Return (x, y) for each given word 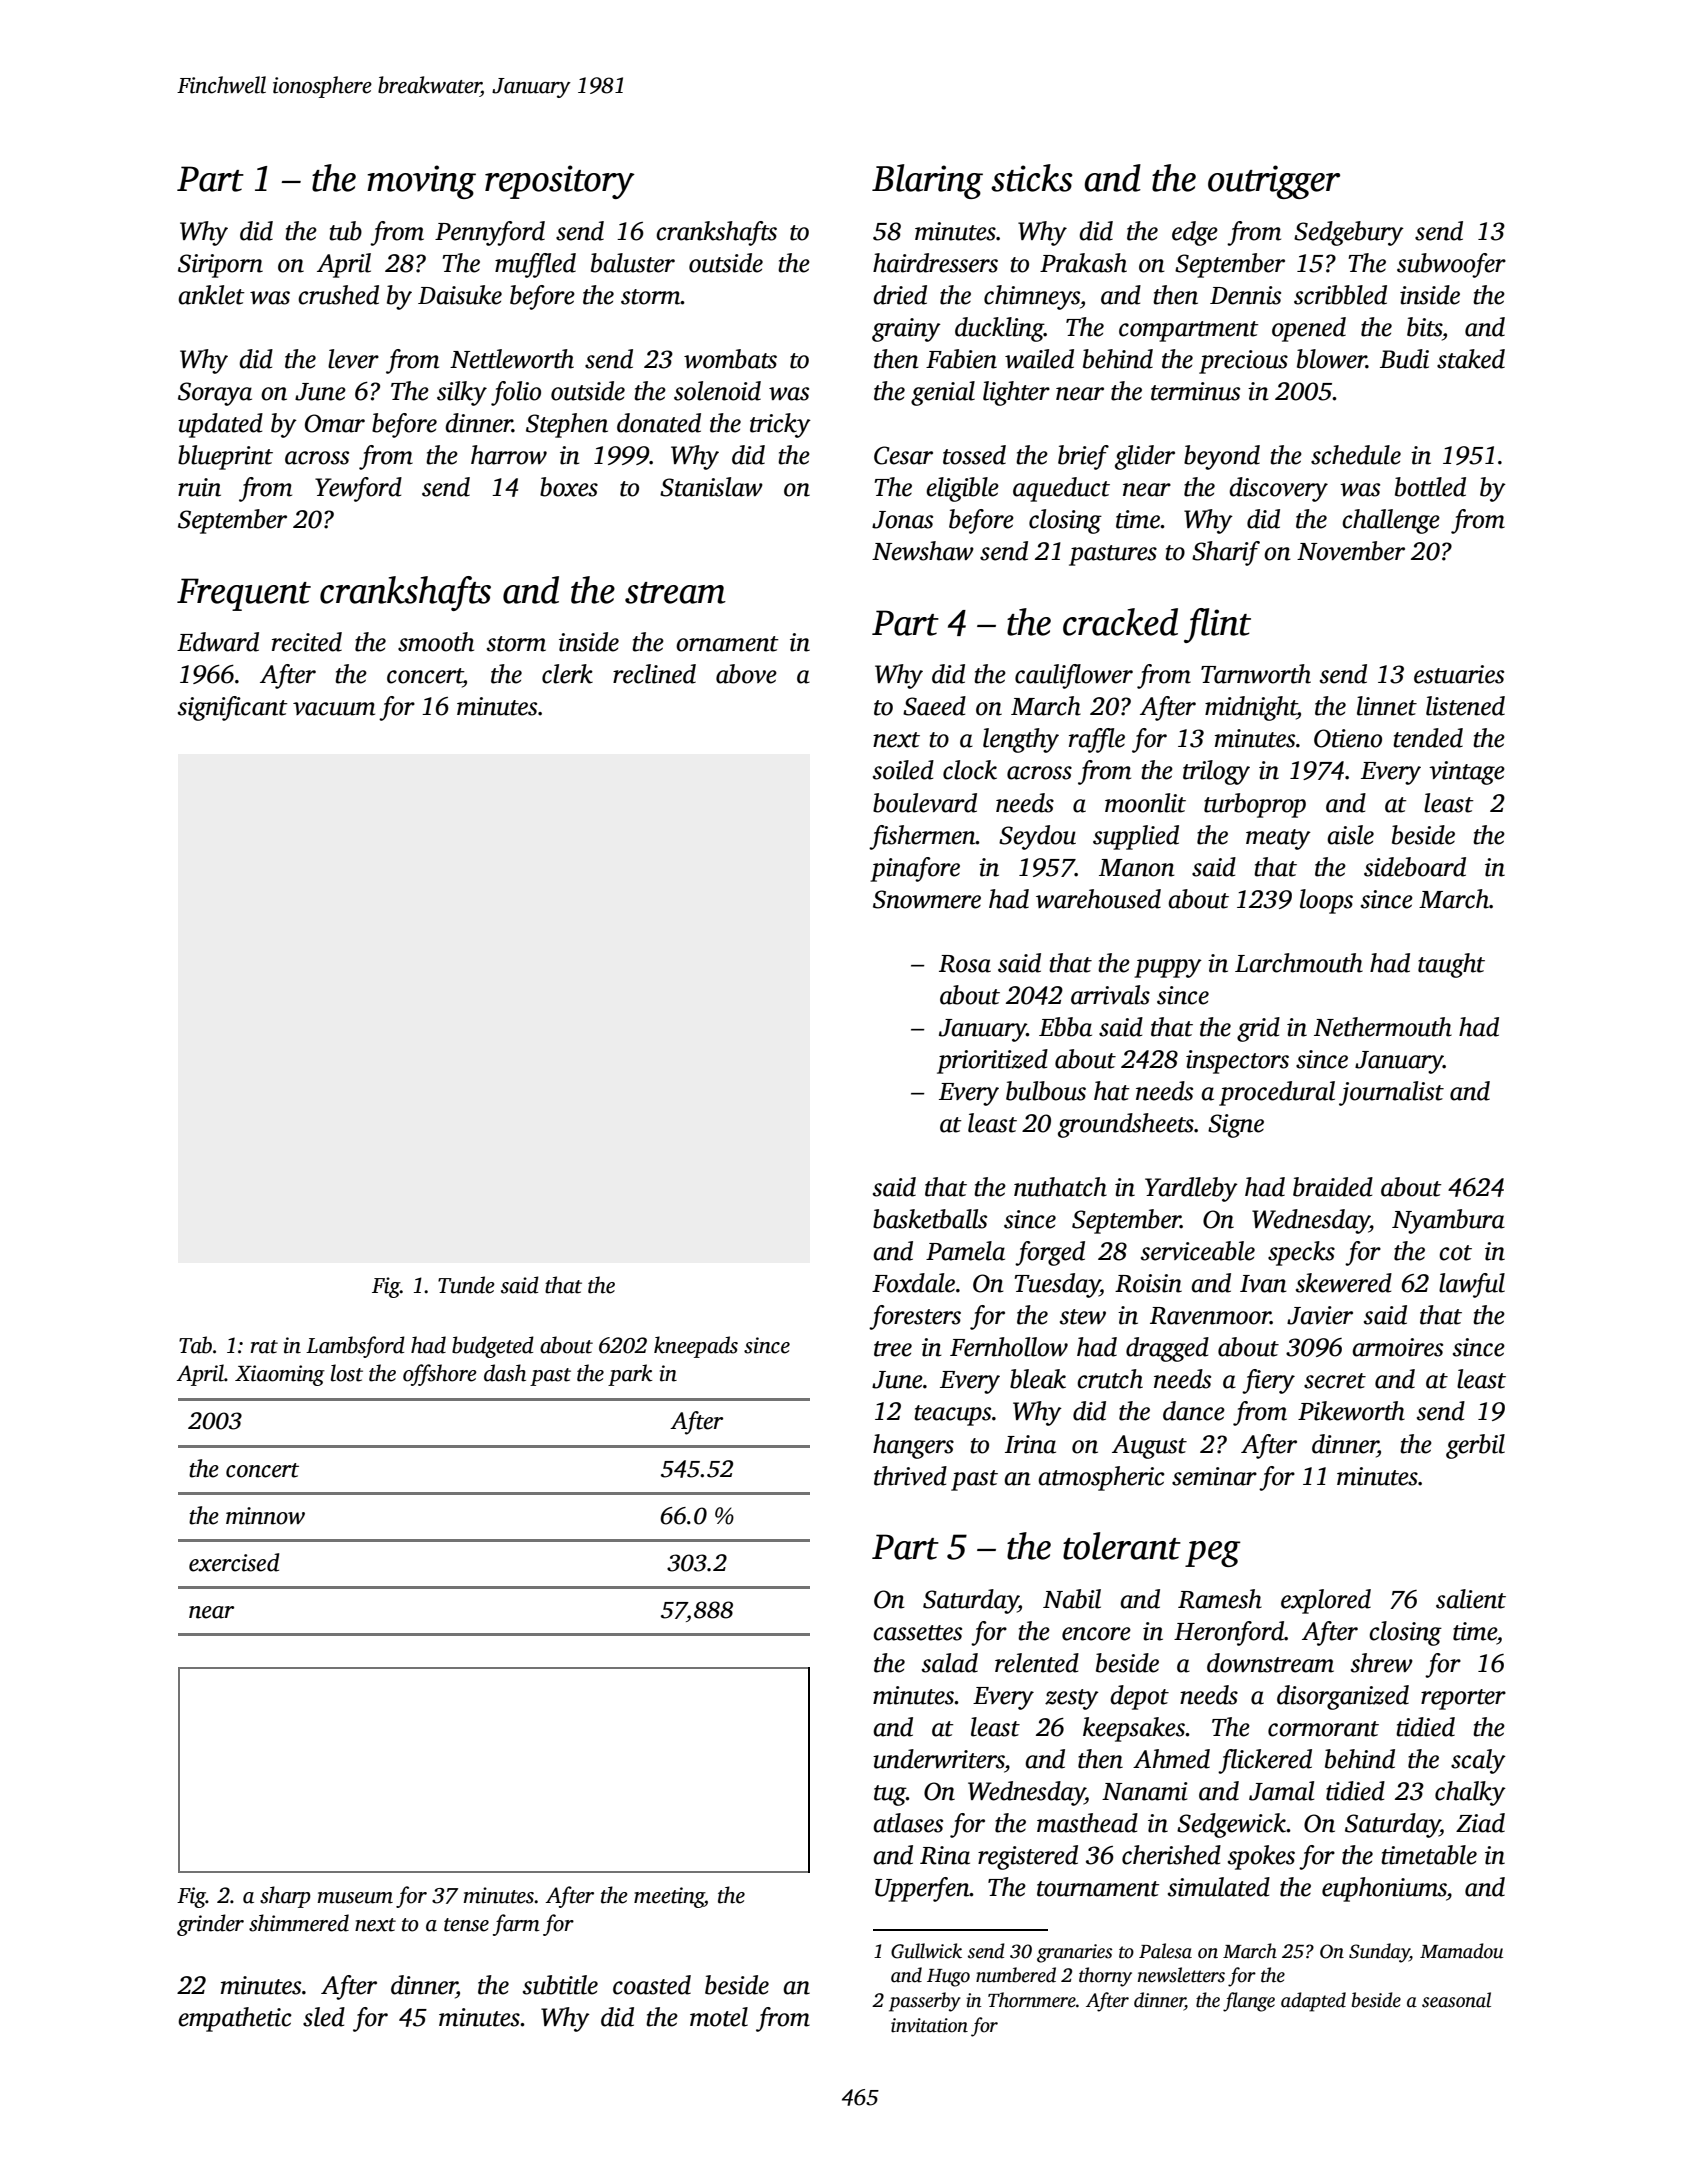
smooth (436, 642)
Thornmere (1032, 2000)
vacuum (334, 709)
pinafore (915, 869)
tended (1428, 738)
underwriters (939, 1759)
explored (1326, 1601)
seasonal (1456, 2000)
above (746, 674)
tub (345, 231)
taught (1451, 965)
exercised (234, 1562)
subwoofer (1451, 265)
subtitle (560, 1985)
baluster (633, 263)
